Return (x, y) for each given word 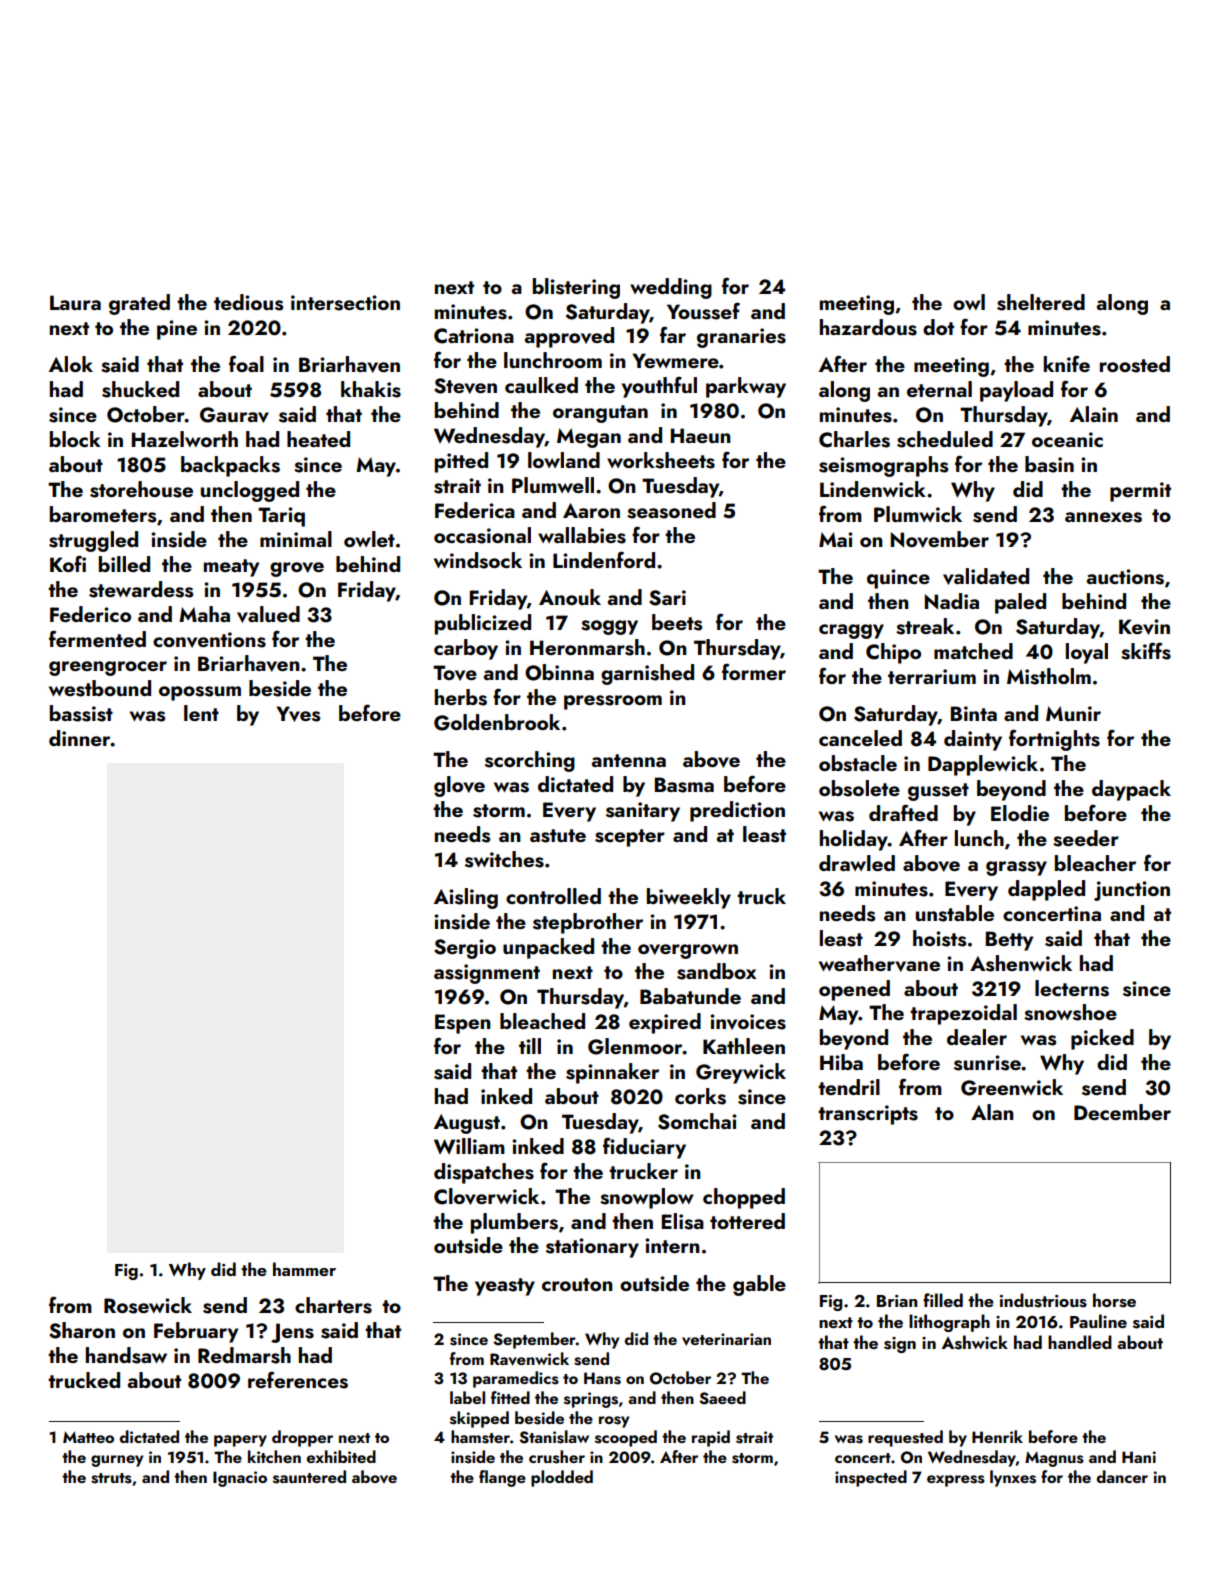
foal (246, 363)
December (1122, 1112)
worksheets (661, 460)
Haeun (701, 435)
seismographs (883, 466)
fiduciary (644, 1148)
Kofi (68, 563)
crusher (557, 1457)
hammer (304, 1269)
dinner (80, 738)
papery (240, 1441)
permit (1140, 492)
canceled (860, 738)
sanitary (643, 812)
